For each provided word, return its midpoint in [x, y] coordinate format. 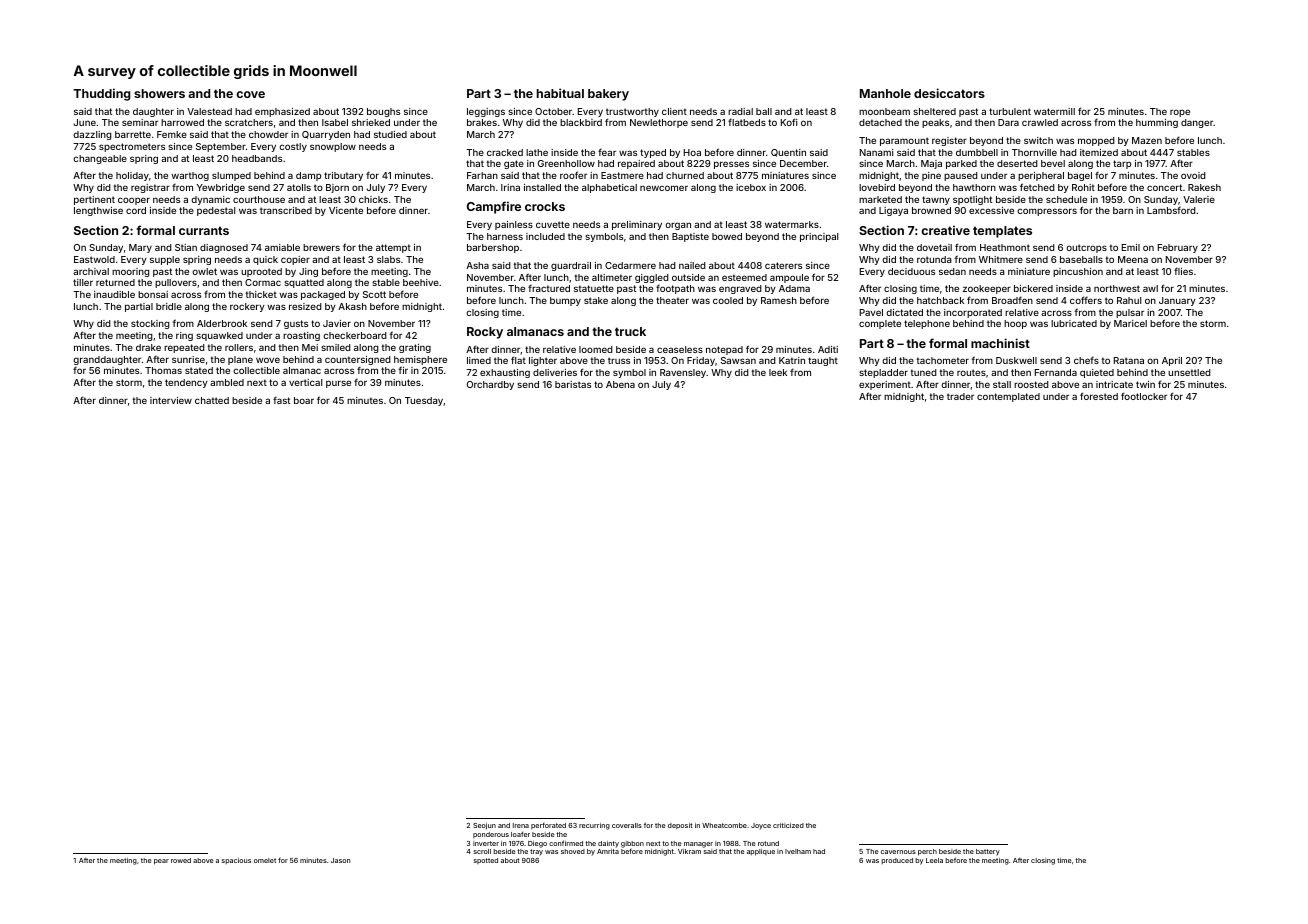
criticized [788, 825]
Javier [337, 323]
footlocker [1144, 396]
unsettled [1189, 372]
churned [685, 175]
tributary [343, 176]
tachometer [943, 360]
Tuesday [424, 401]
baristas [573, 384]
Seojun [484, 826]
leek [778, 372]
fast [281, 400]
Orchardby [490, 385]
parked [961, 164]
